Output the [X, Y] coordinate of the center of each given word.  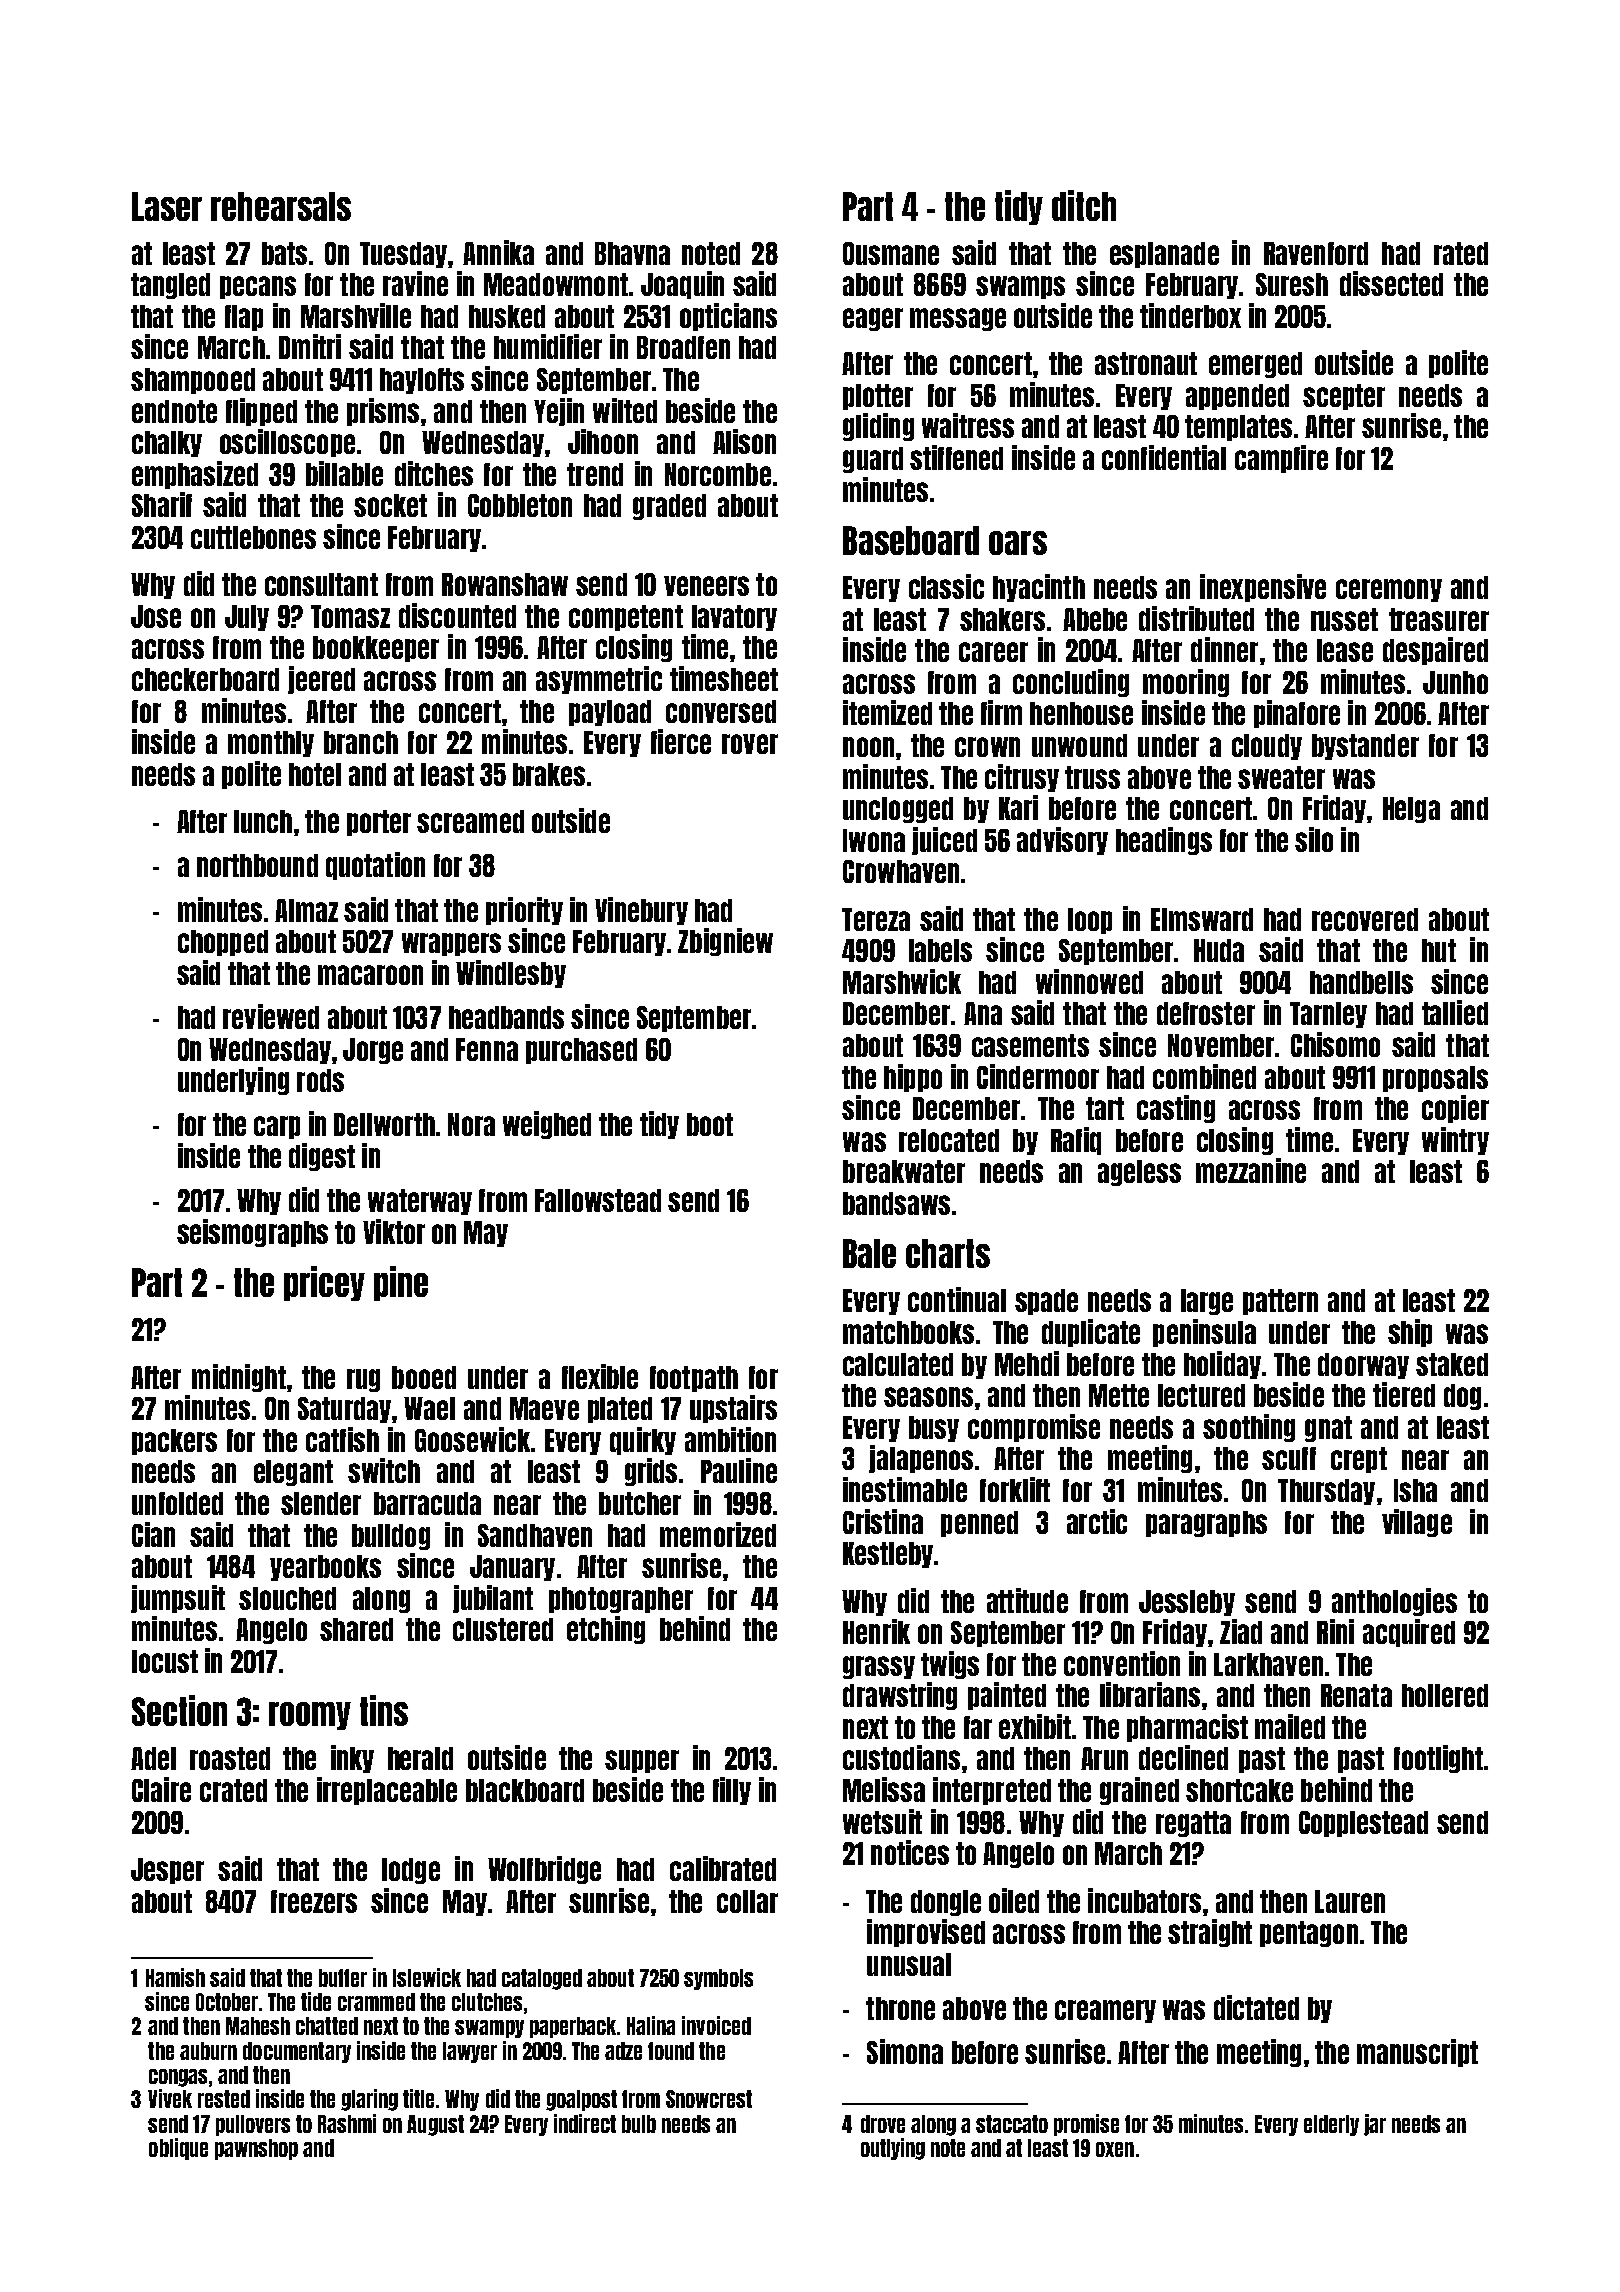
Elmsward [1202, 919]
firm [1001, 712]
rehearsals [281, 206]
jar [1375, 2125]
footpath [694, 1379]
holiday [1222, 1365]
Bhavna [632, 253]
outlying [893, 2149]
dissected [1391, 283]
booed [424, 1377]
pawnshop [256, 2149]
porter [379, 823]
